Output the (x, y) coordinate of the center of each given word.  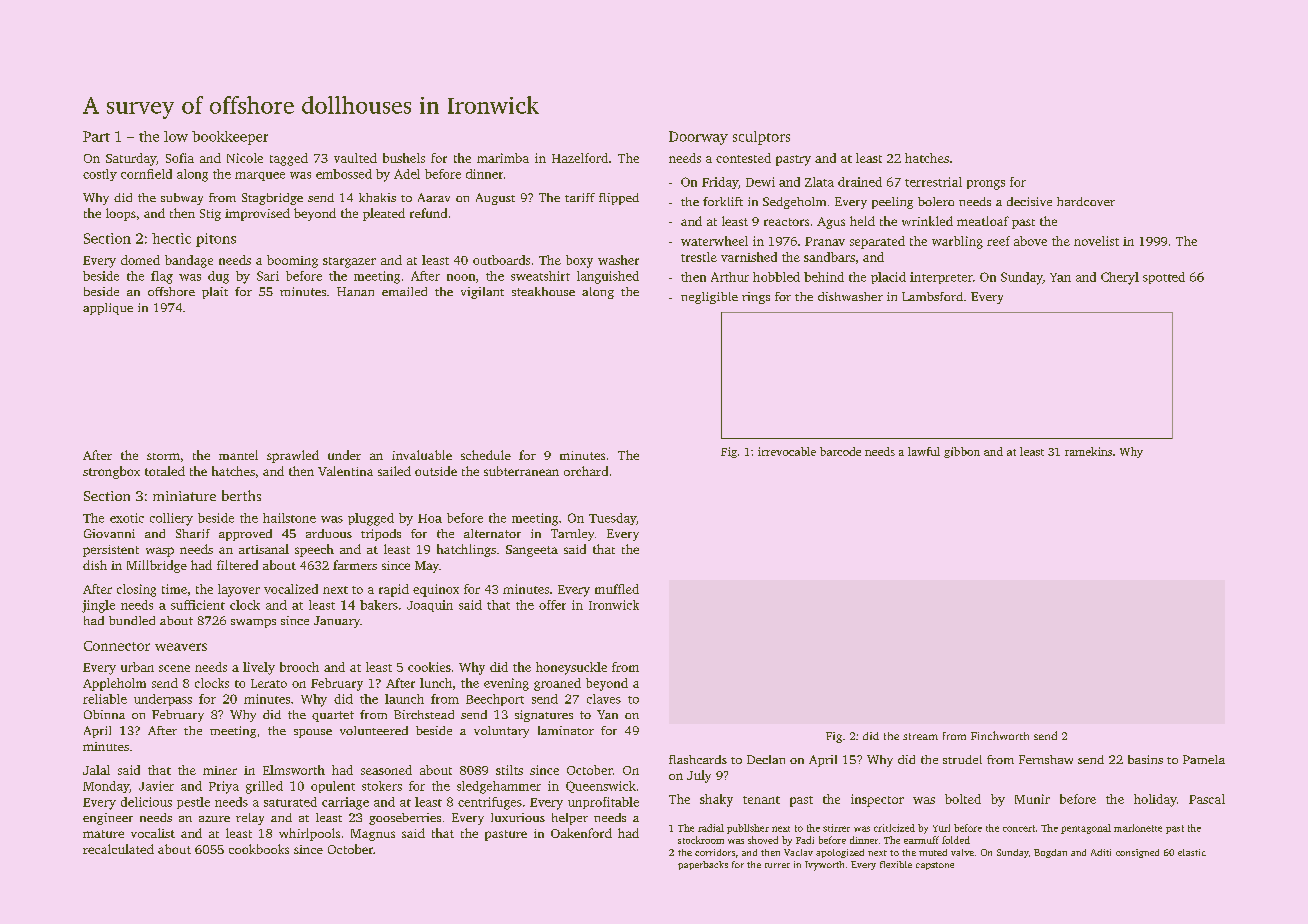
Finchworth (1000, 735)
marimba (503, 158)
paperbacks (703, 865)
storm (163, 456)
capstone (935, 866)
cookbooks (259, 849)
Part (96, 136)
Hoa (430, 518)
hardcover (1086, 201)
